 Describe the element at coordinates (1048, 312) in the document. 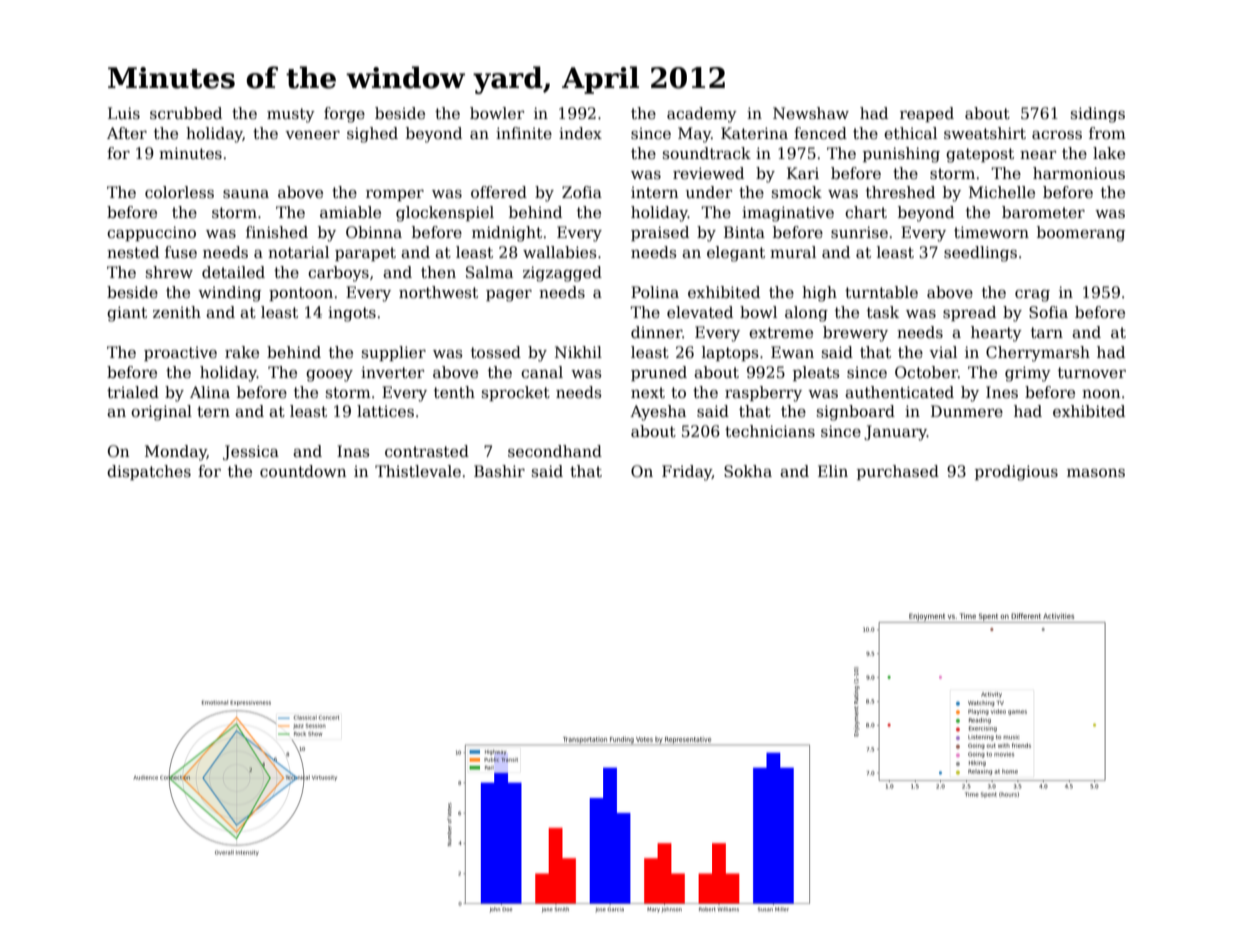

I see `Sofia` at that location.
